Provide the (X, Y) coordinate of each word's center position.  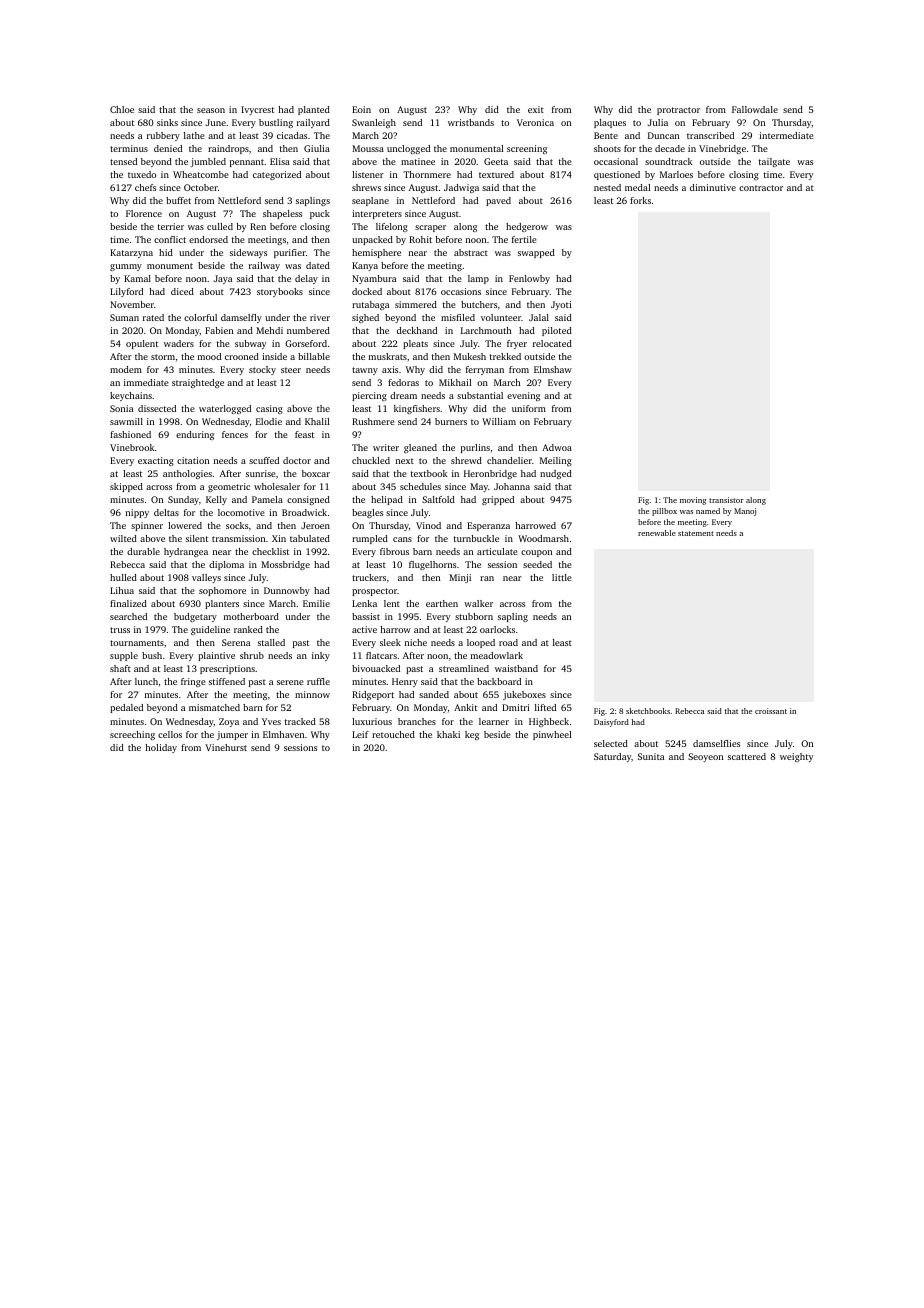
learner (494, 721)
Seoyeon (705, 757)
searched (128, 616)
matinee (418, 161)
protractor (678, 111)
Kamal (137, 278)
